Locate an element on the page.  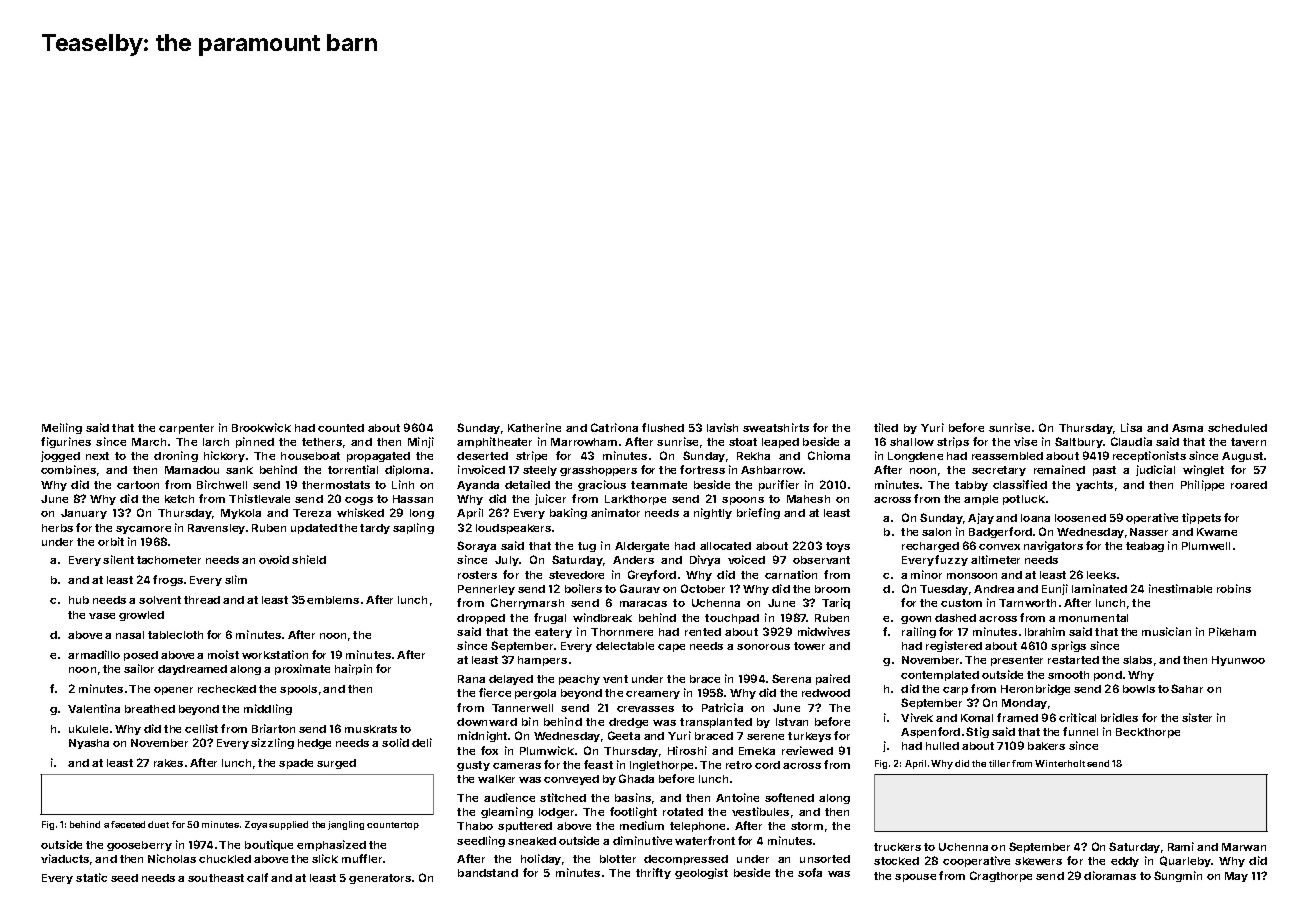
counted is located at coordinates (341, 428).
